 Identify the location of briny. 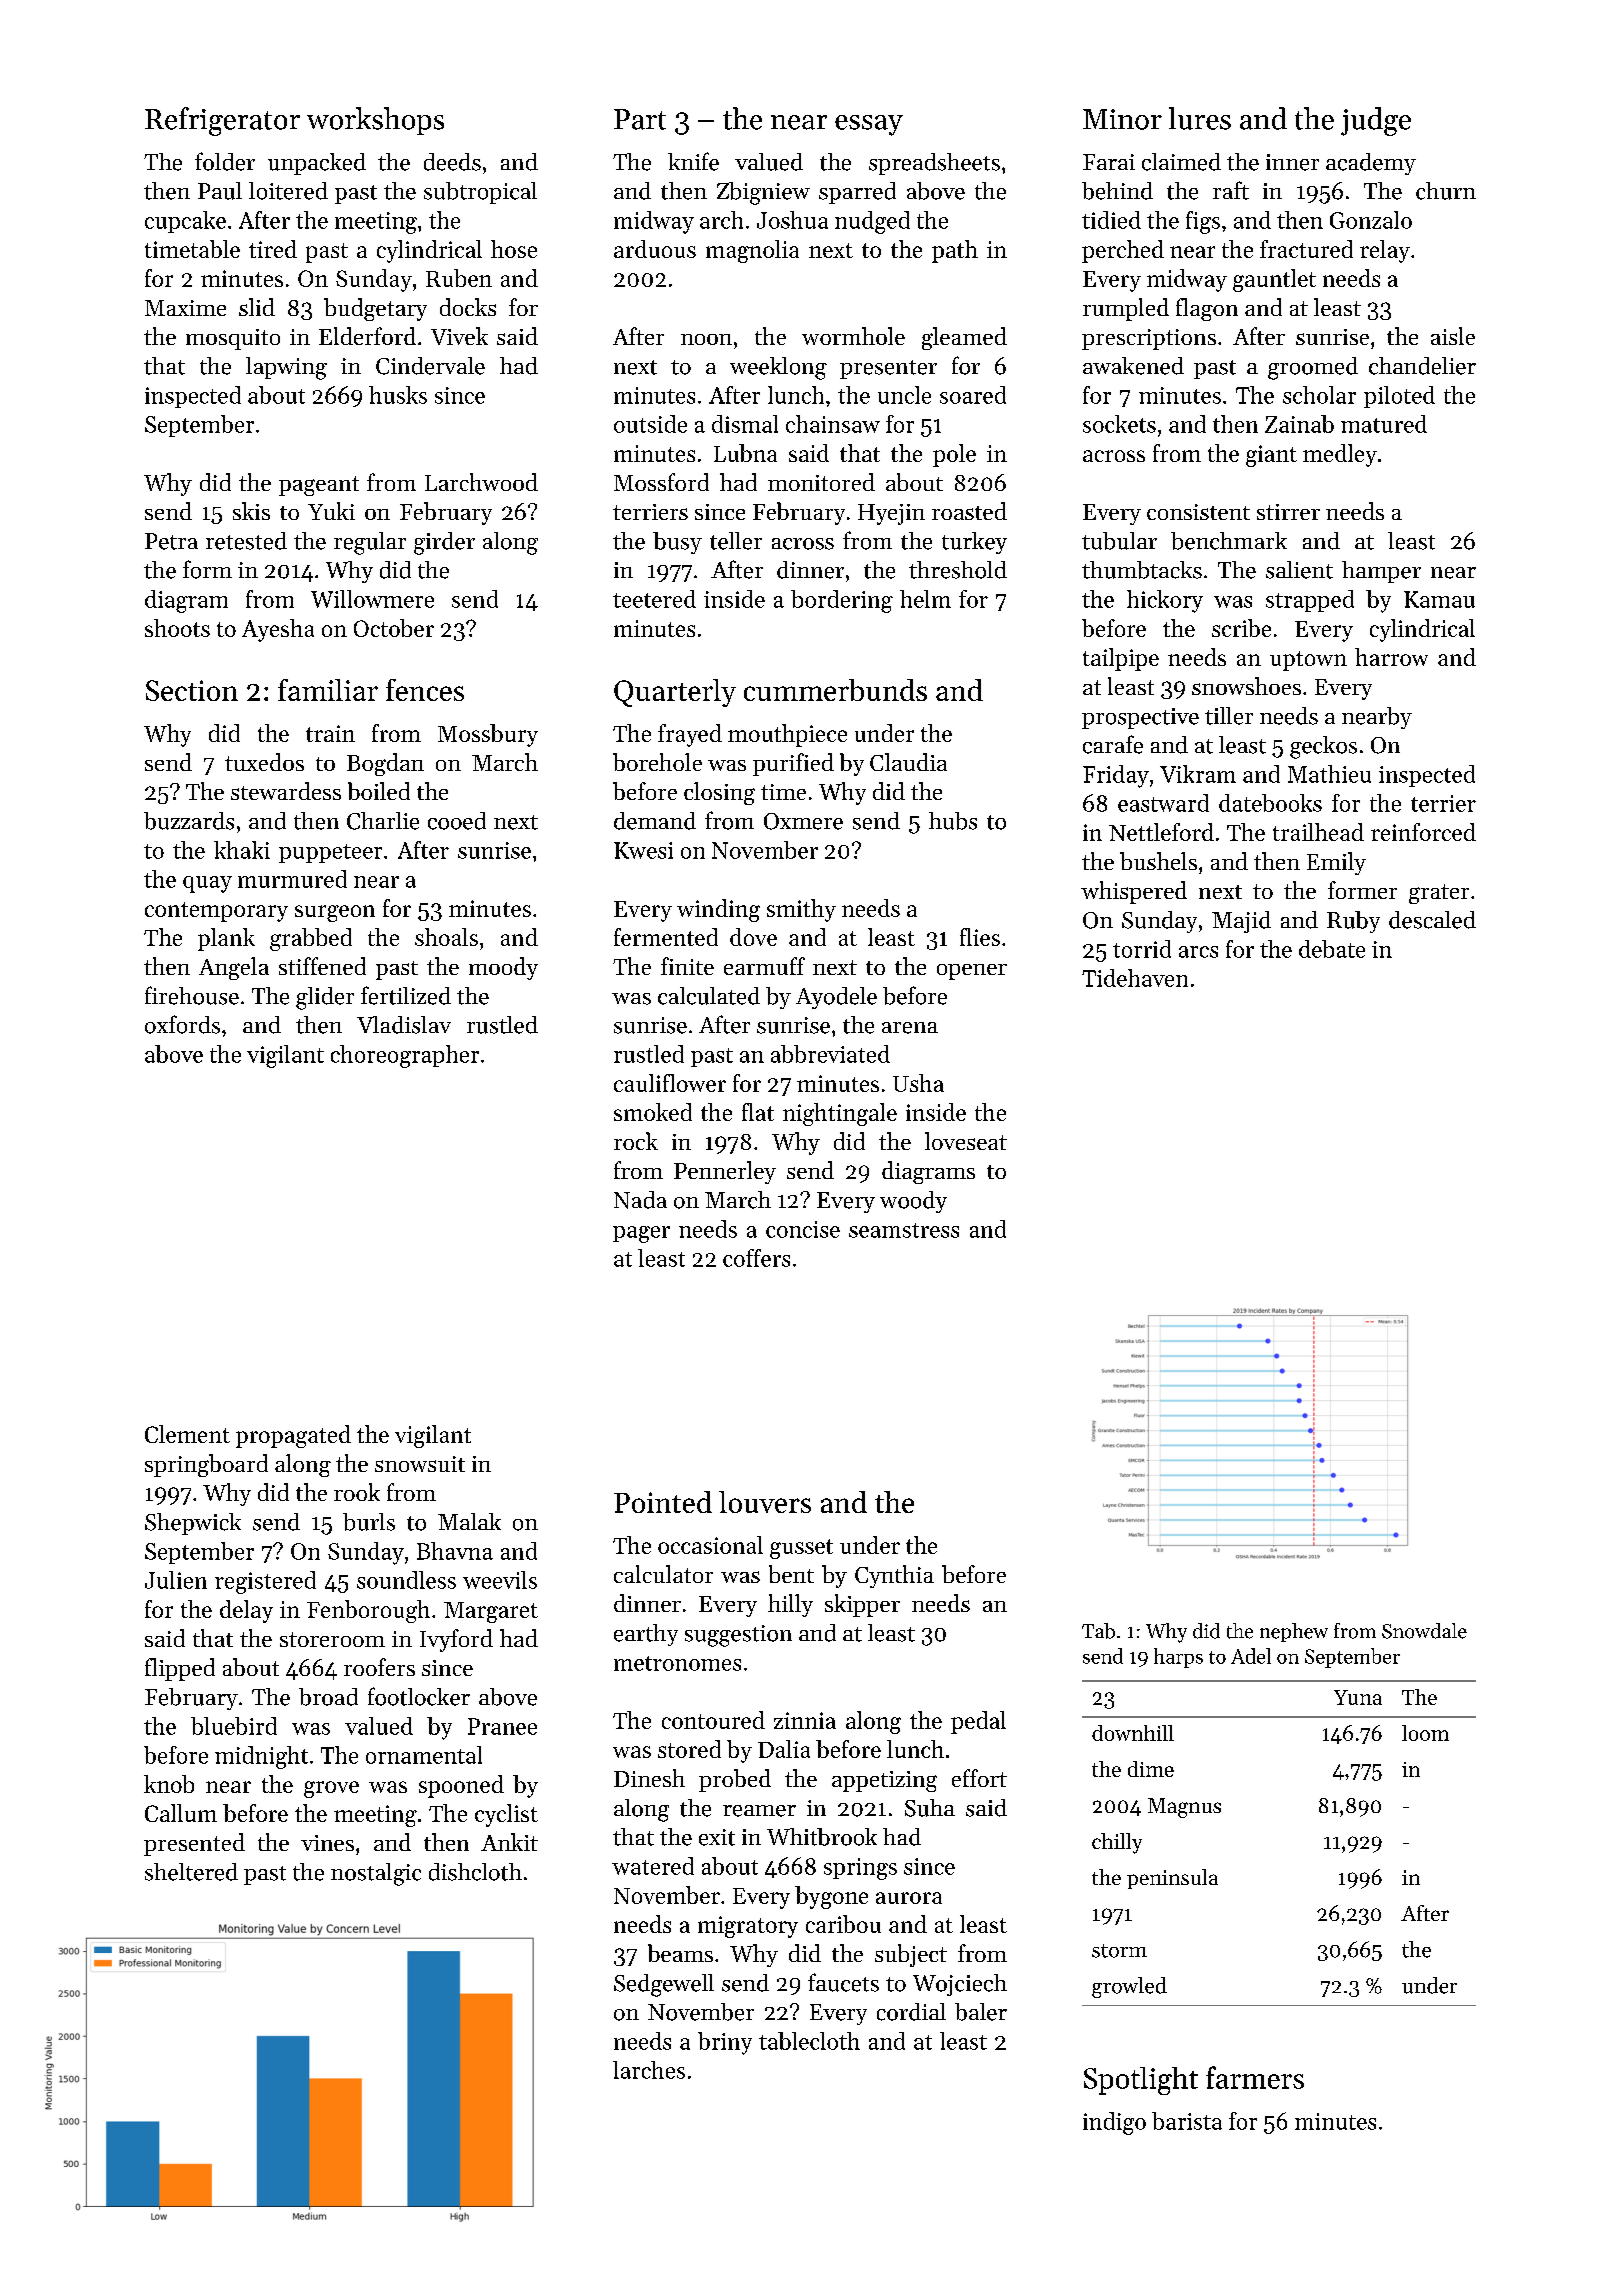
(725, 2043).
